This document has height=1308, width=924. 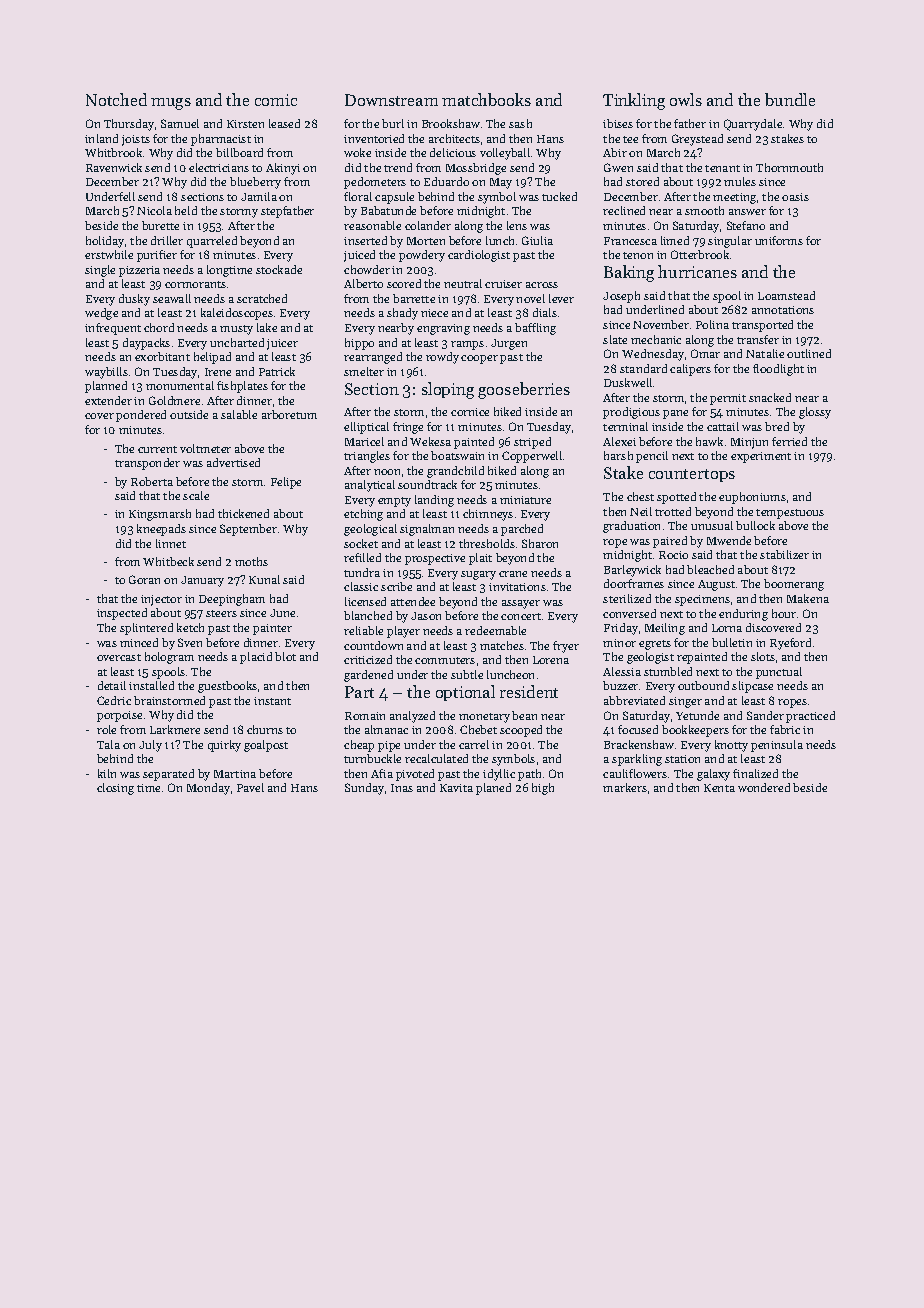 What do you see at coordinates (697, 271) in the document?
I see `hurricanes` at bounding box center [697, 271].
